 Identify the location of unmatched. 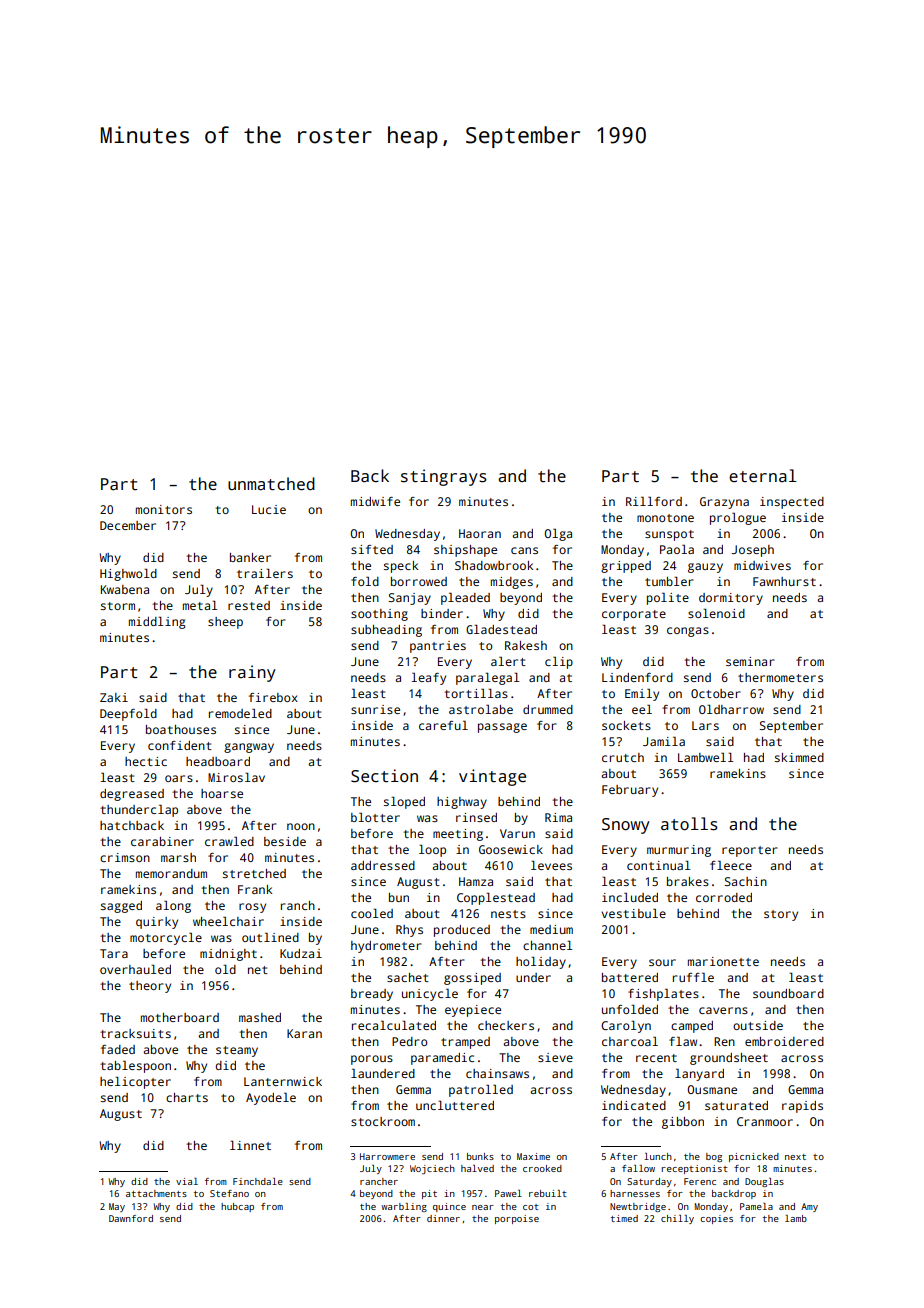
(271, 484).
